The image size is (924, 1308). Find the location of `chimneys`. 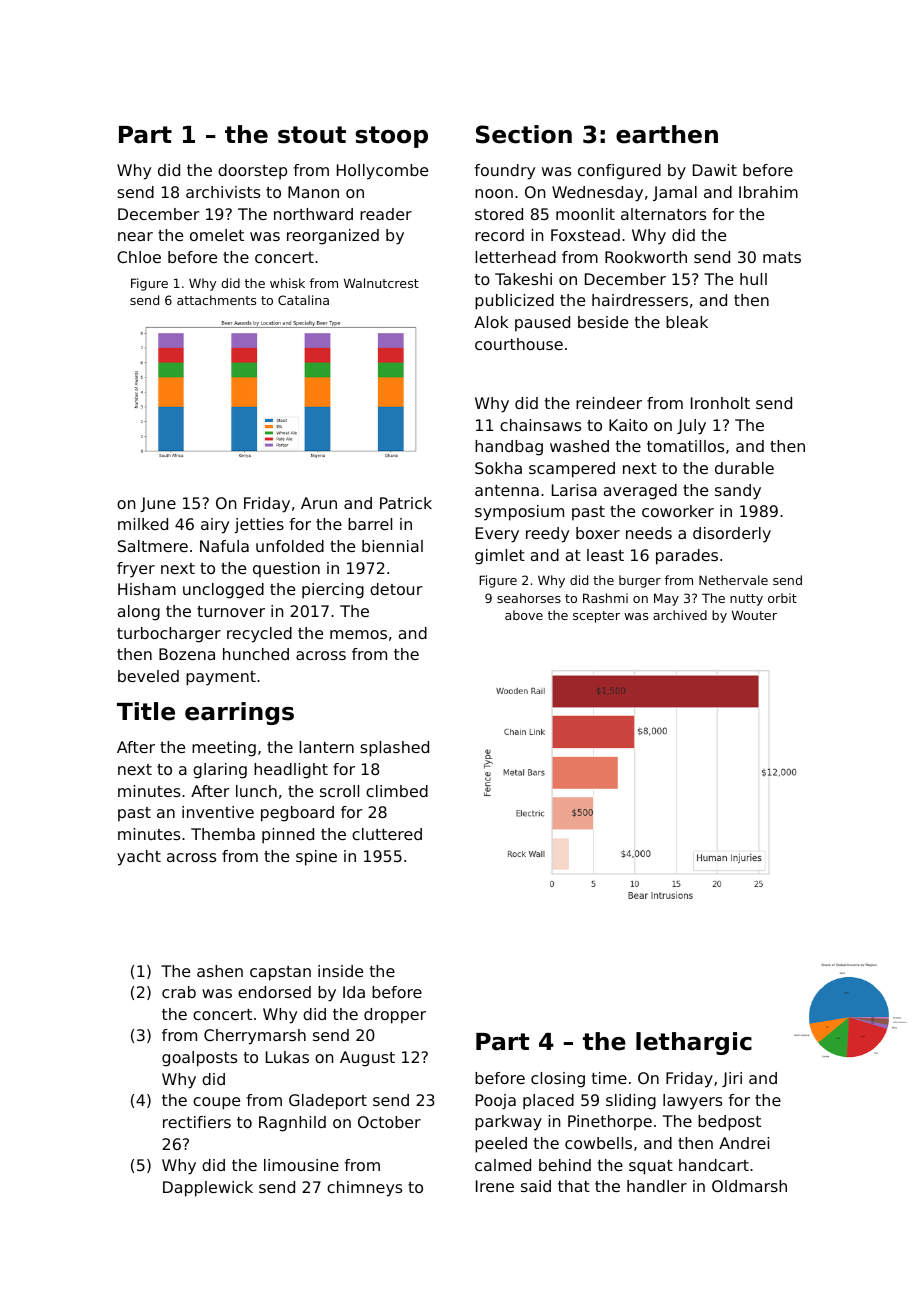

chimneys is located at coordinates (364, 1189).
